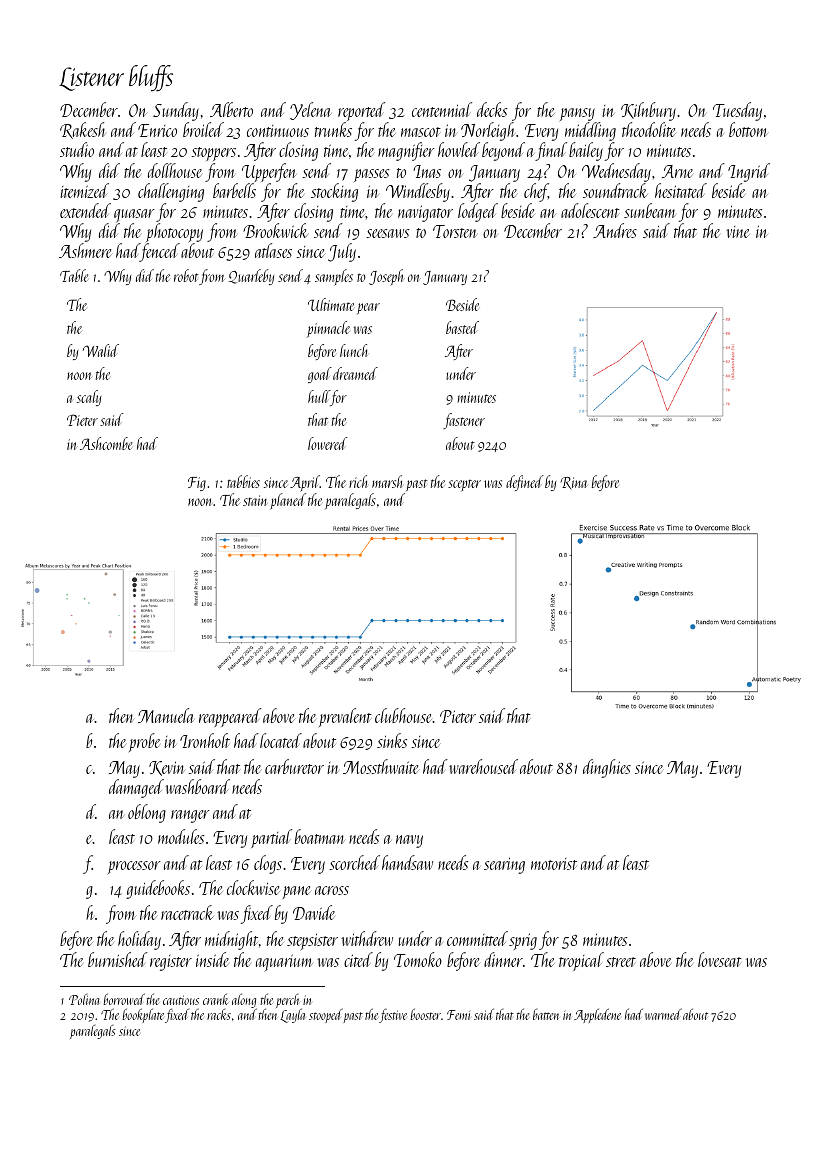 Image resolution: width=828 pixels, height=1175 pixels. Describe the element at coordinates (166, 715) in the page. I see `Manuela` at that location.
